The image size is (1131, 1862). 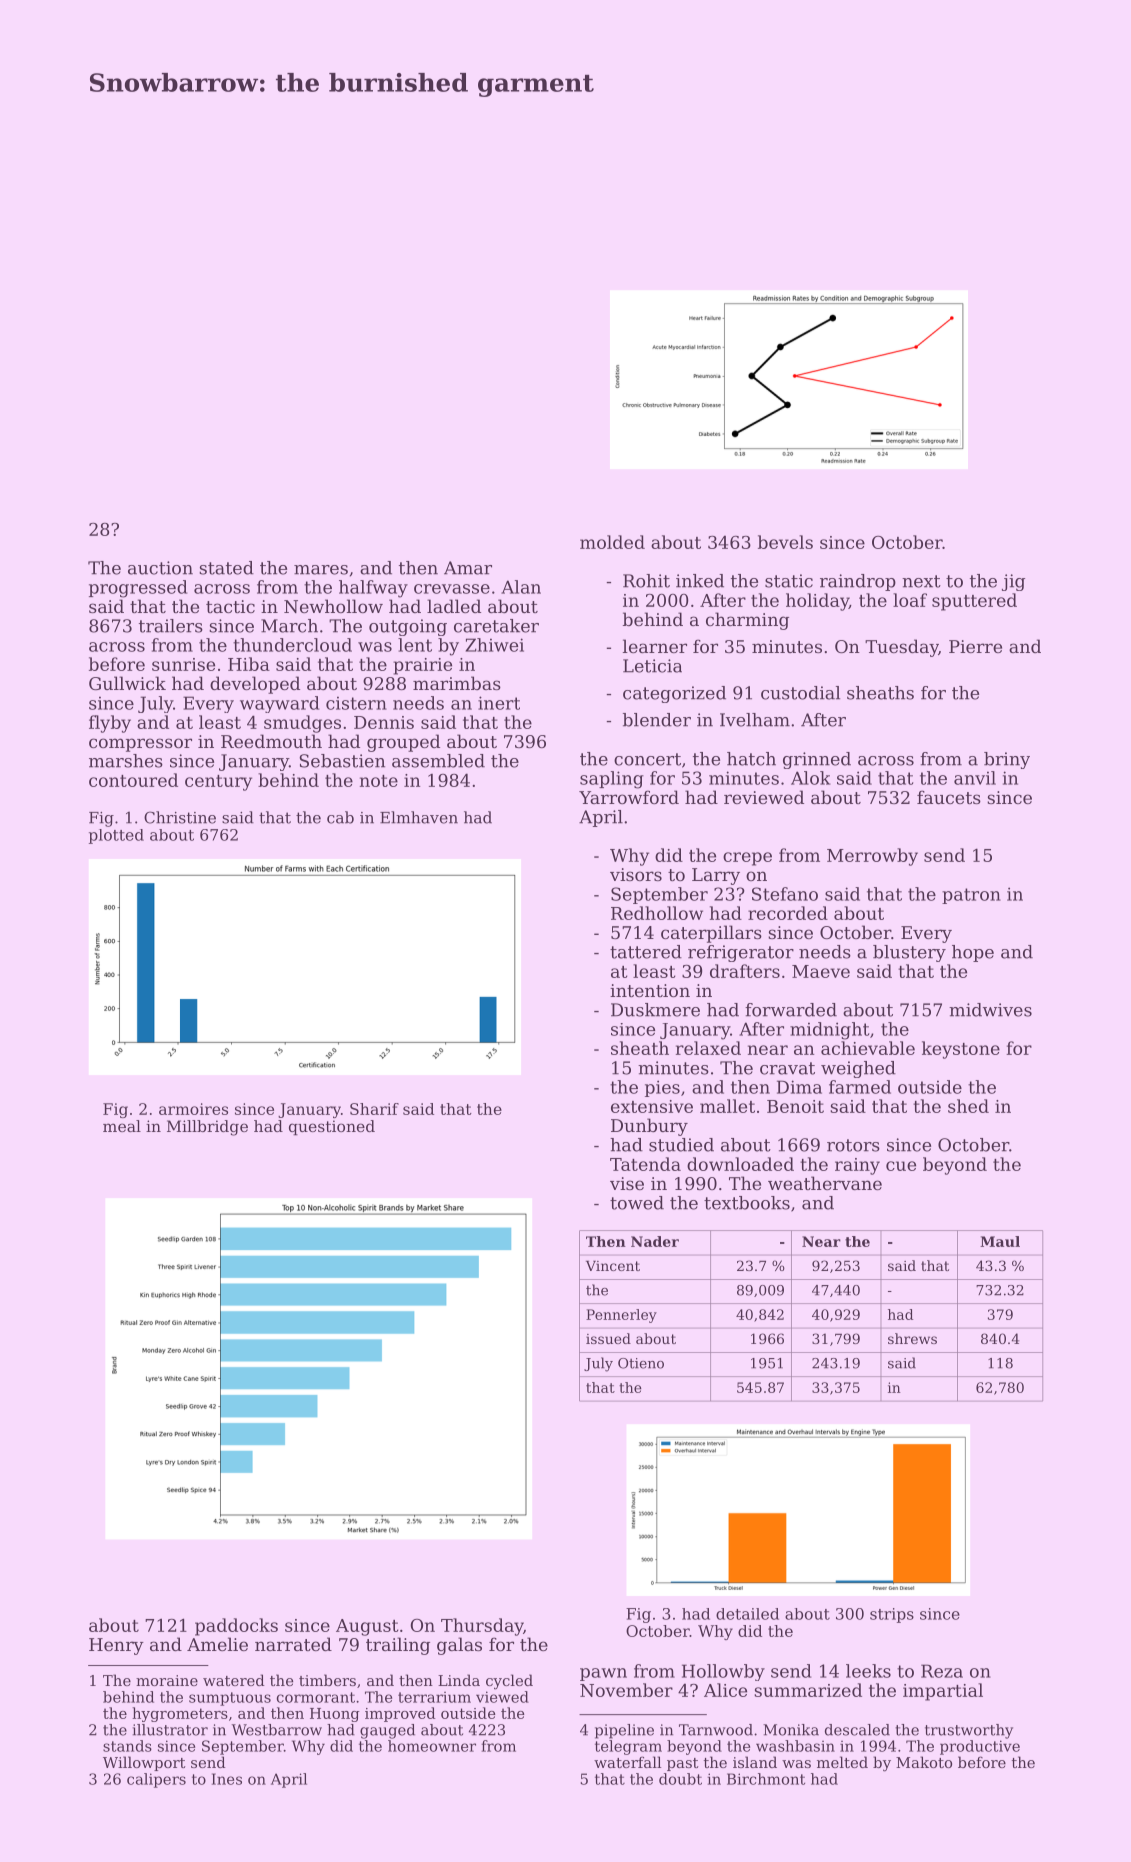 I want to click on trustworthy, so click(x=969, y=1731).
